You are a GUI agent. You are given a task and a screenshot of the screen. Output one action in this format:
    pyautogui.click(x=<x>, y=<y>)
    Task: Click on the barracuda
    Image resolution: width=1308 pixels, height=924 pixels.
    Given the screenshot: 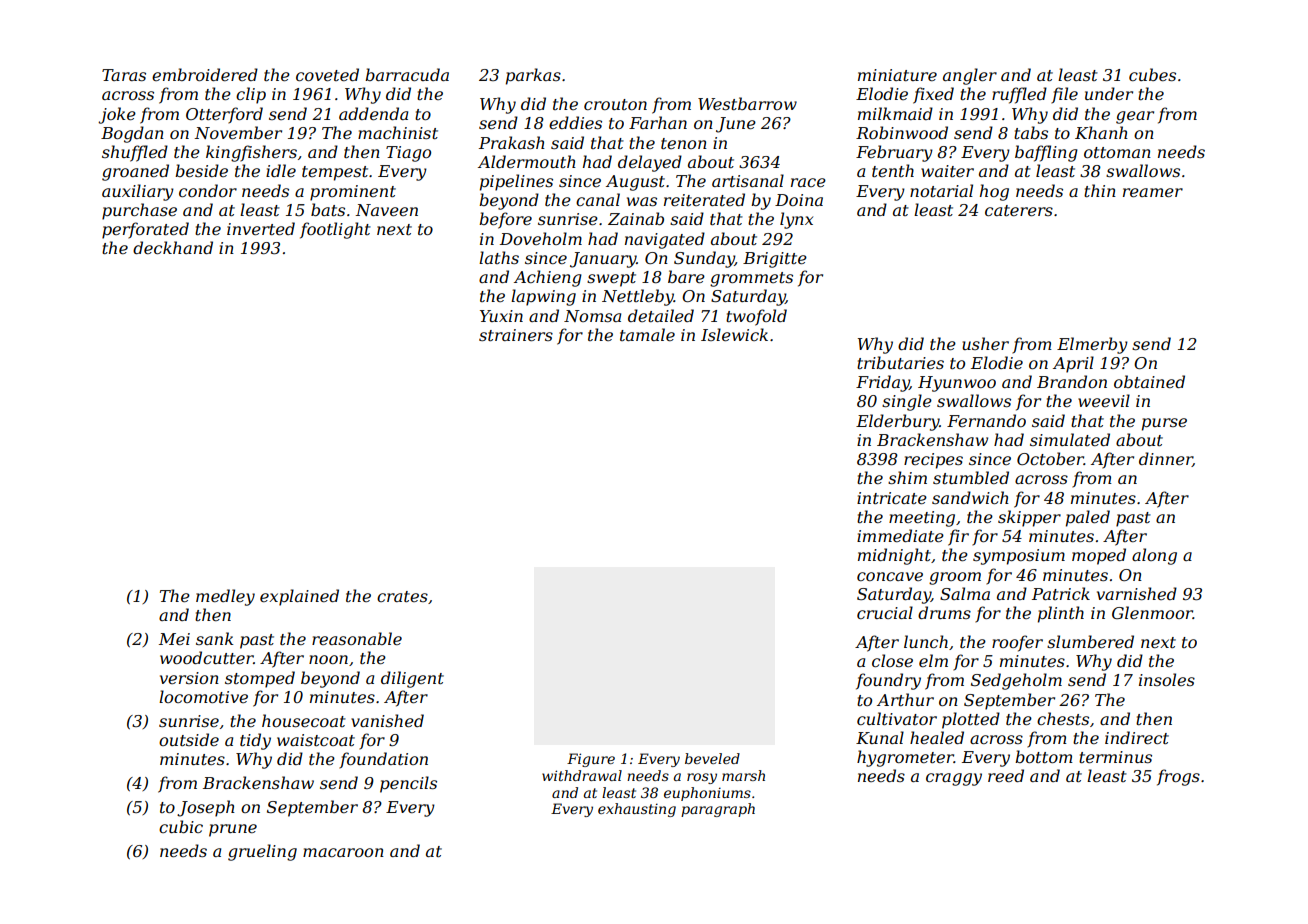 What is the action you would take?
    pyautogui.click(x=407, y=74)
